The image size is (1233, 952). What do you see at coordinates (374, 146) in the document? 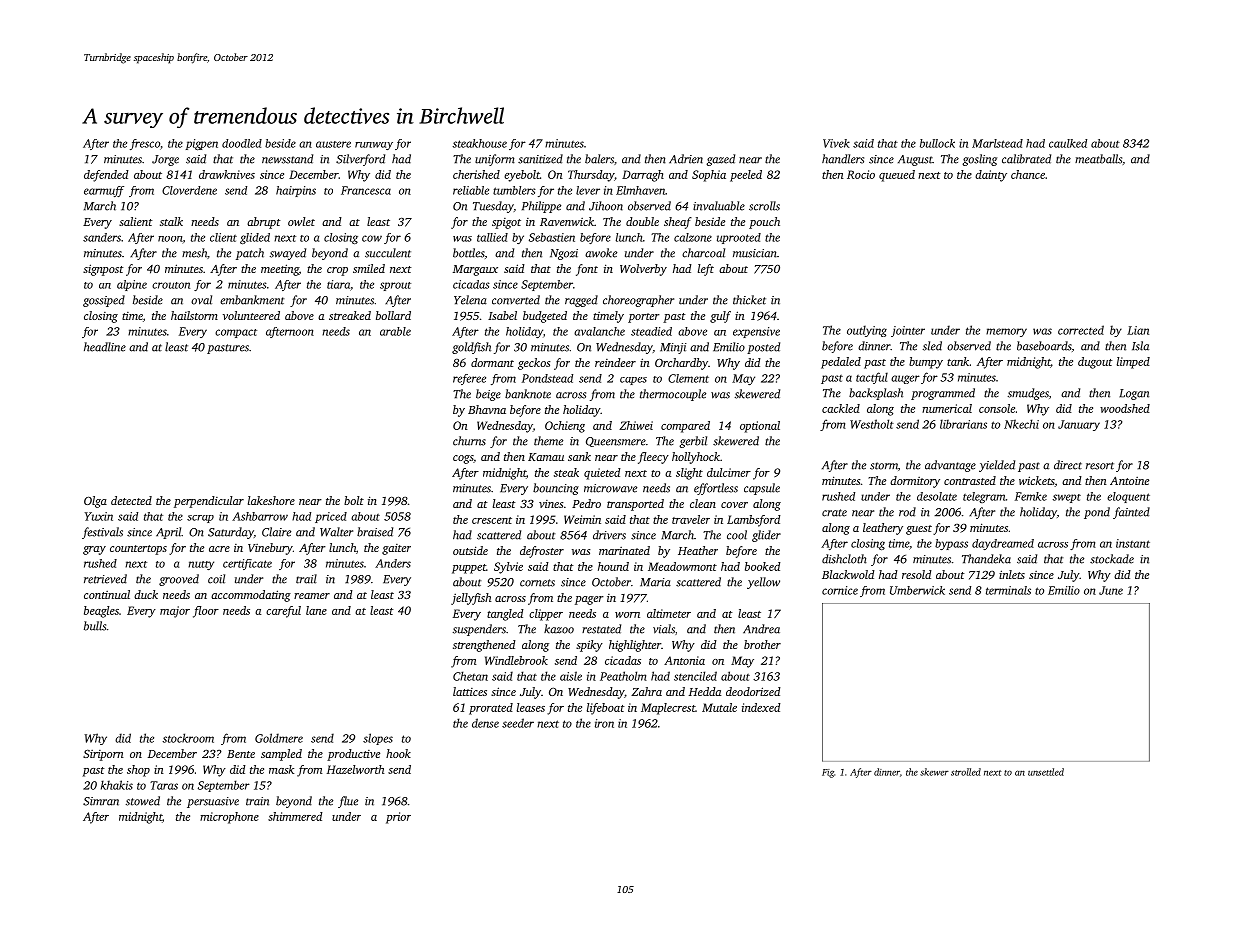
I see `runway` at bounding box center [374, 146].
